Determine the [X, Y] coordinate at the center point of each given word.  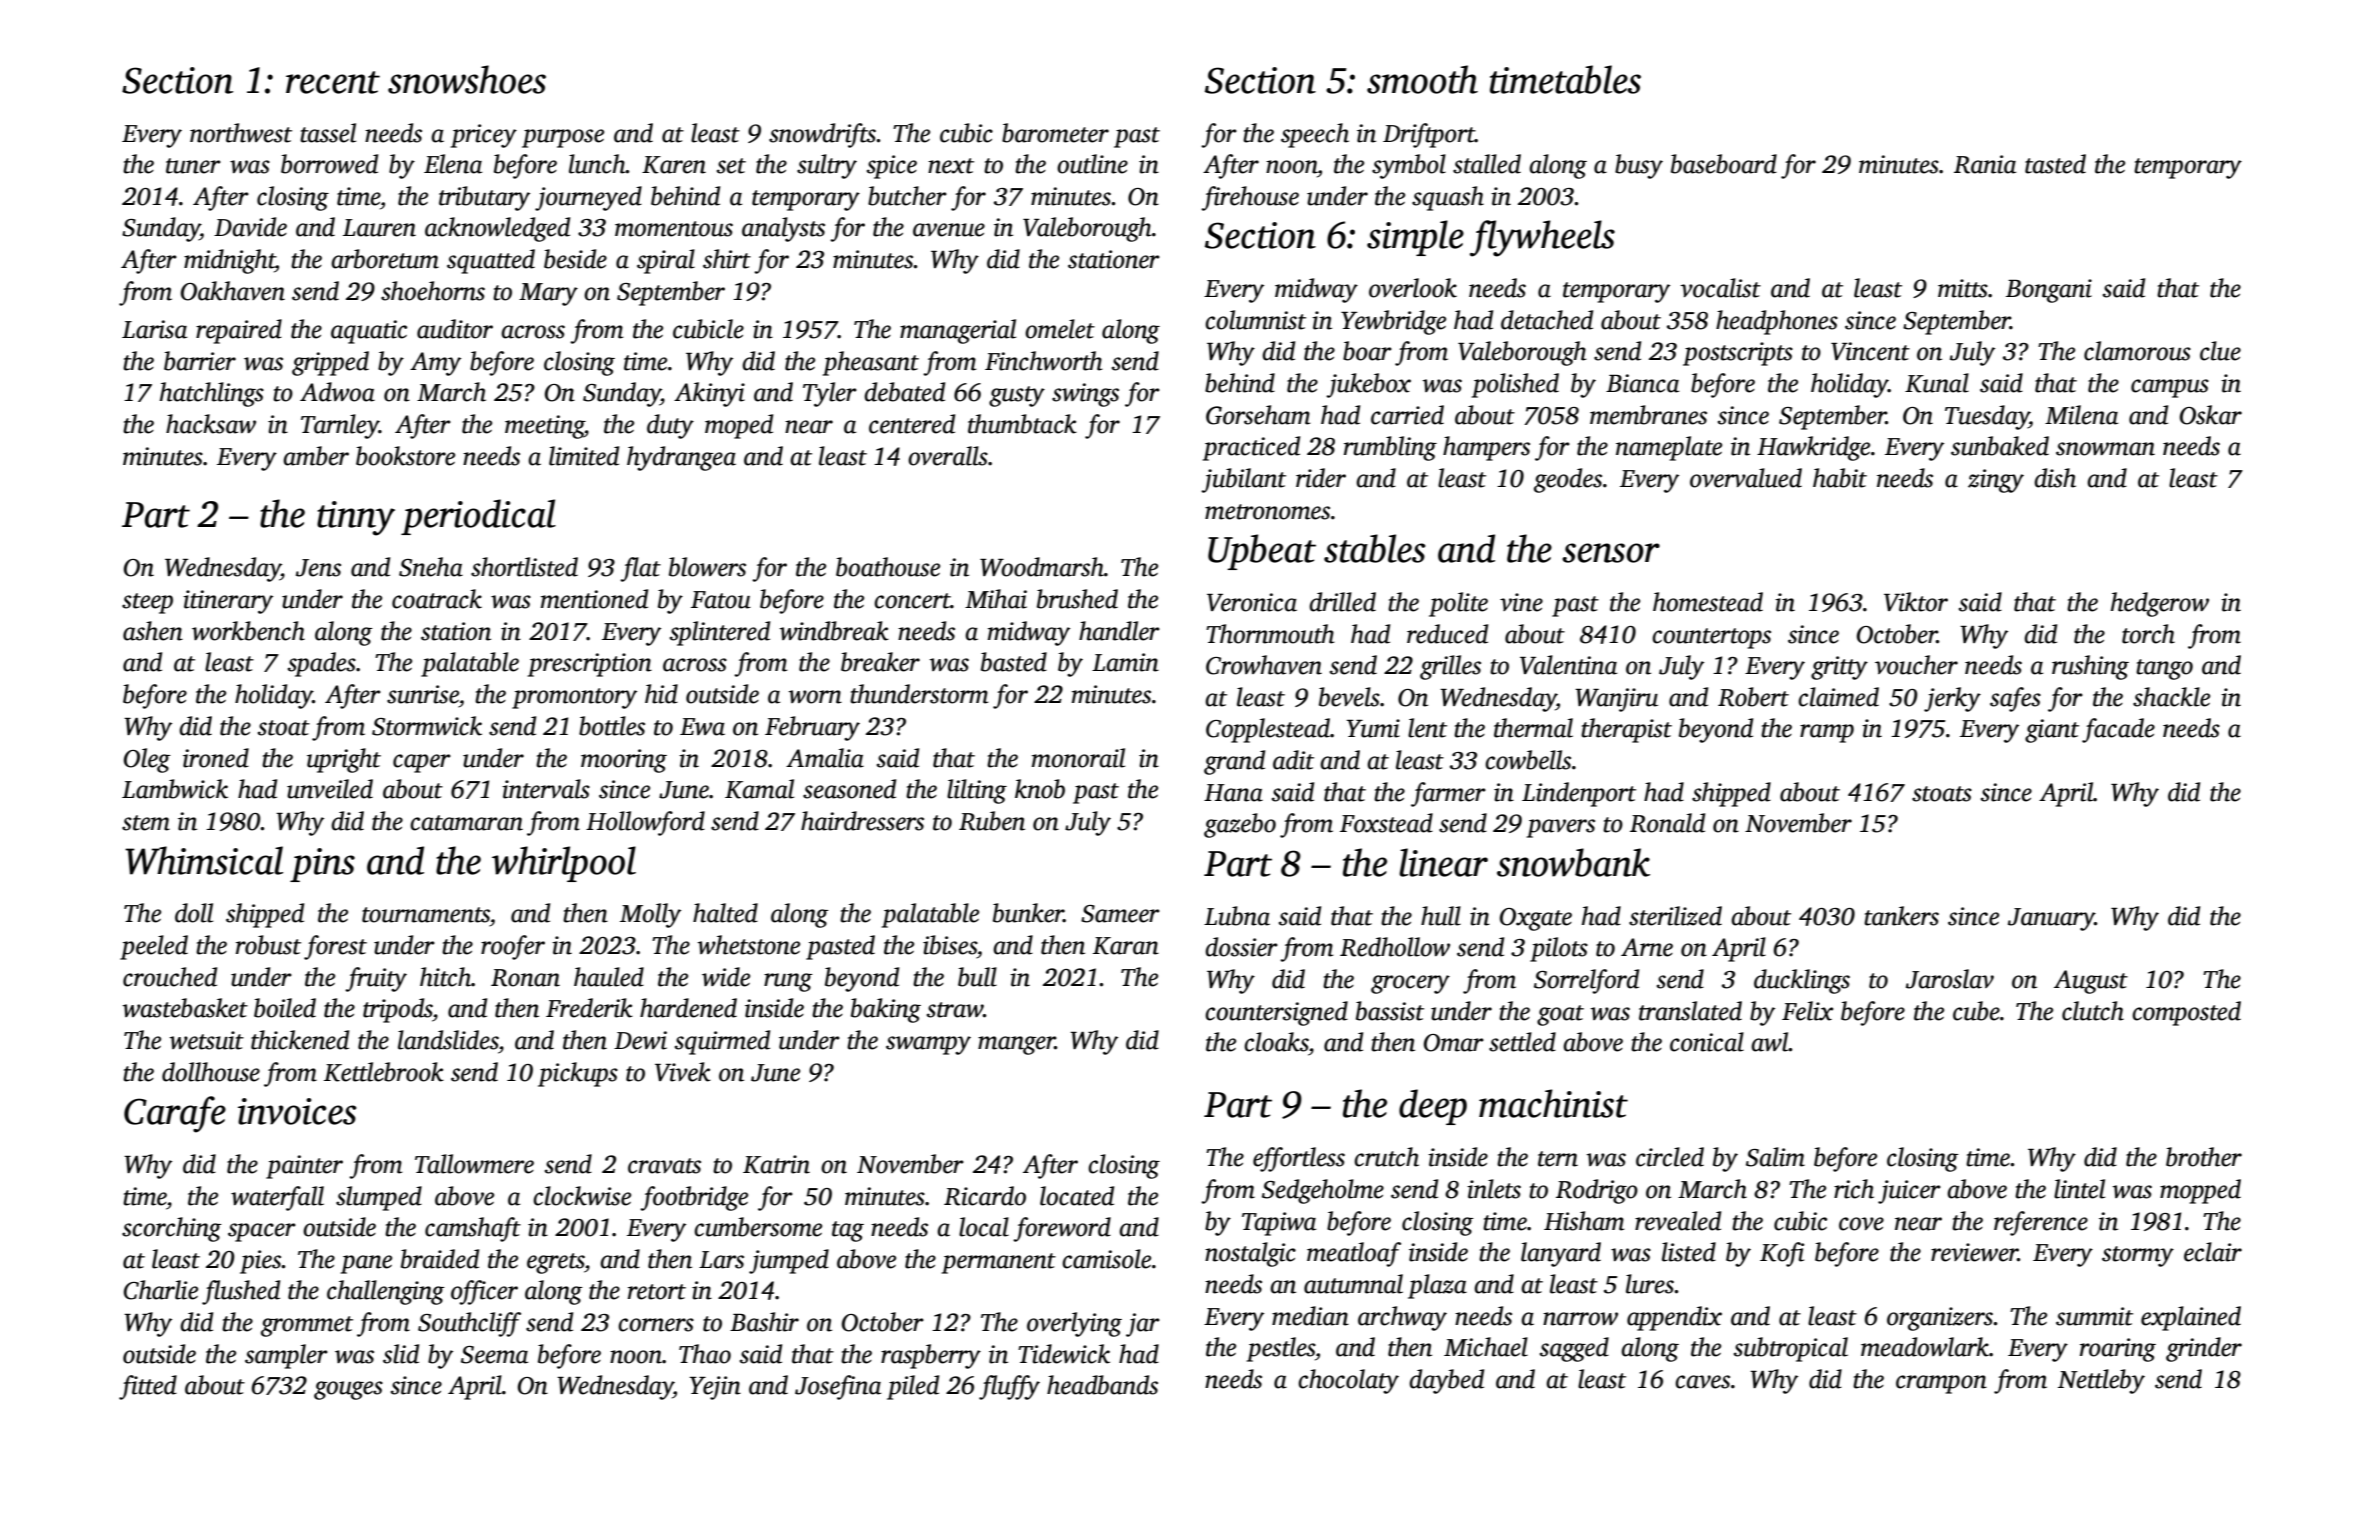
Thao [705, 1354]
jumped [789, 1261]
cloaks [1276, 1042]
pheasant [871, 363]
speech [1315, 135]
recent [333, 82]
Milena [2081, 415]
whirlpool [564, 864]
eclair [2213, 1252]
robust [268, 945]
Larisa [154, 329]
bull [977, 977]
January [2051, 919]
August [2091, 982]
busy [1639, 166]
